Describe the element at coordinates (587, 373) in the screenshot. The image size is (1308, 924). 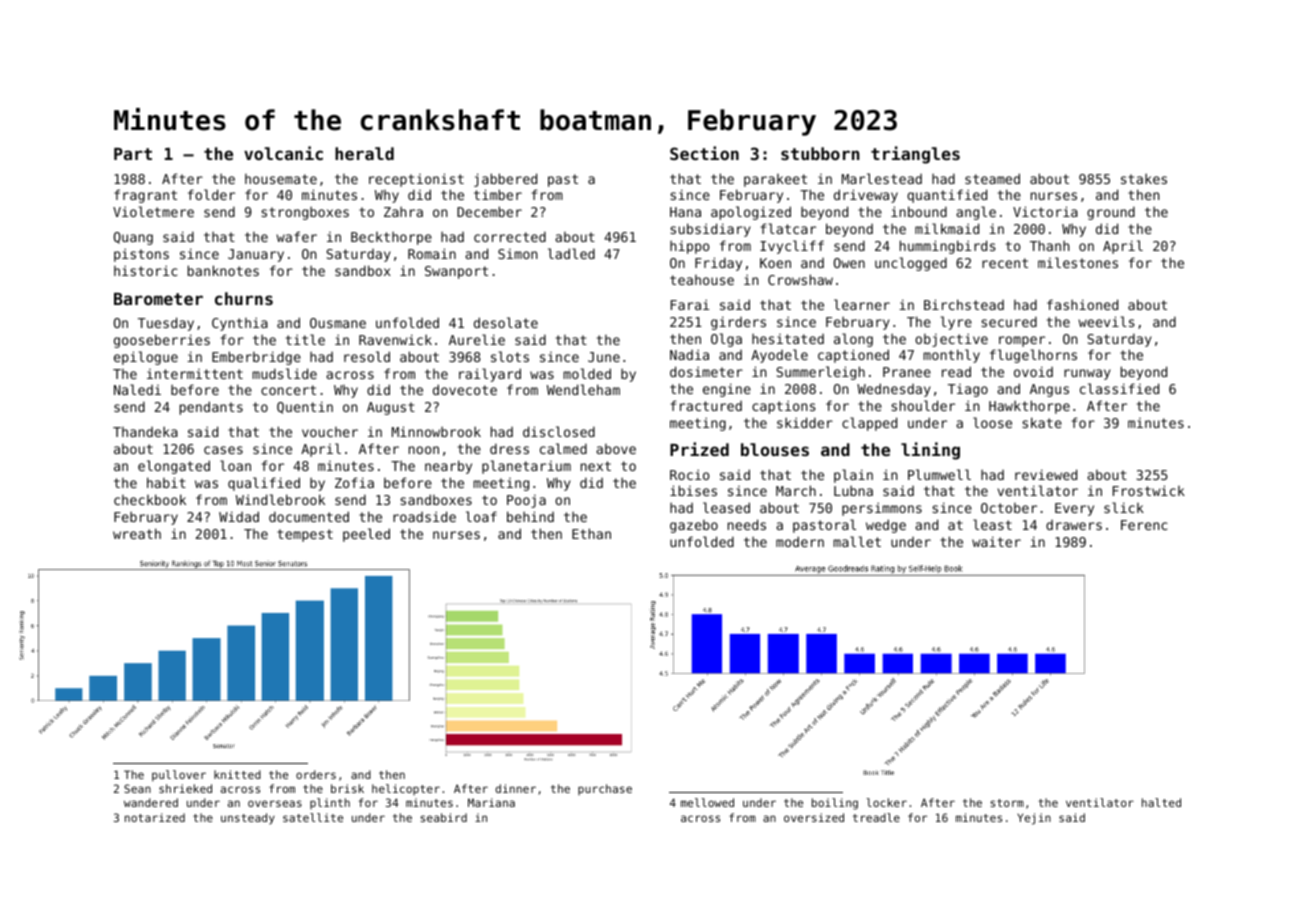
I see `molded` at that location.
